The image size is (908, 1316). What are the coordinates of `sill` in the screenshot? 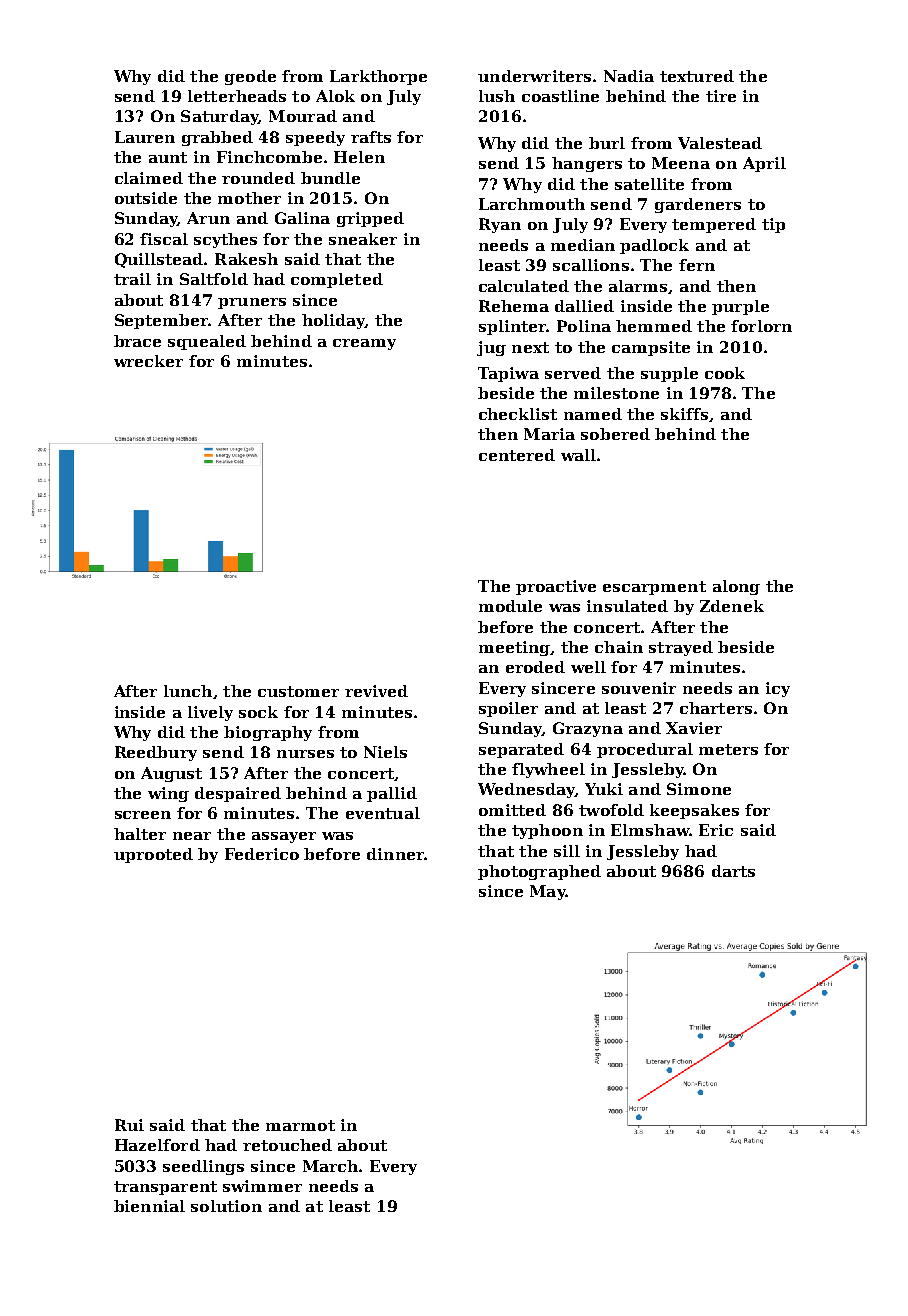 It's located at (567, 851).
